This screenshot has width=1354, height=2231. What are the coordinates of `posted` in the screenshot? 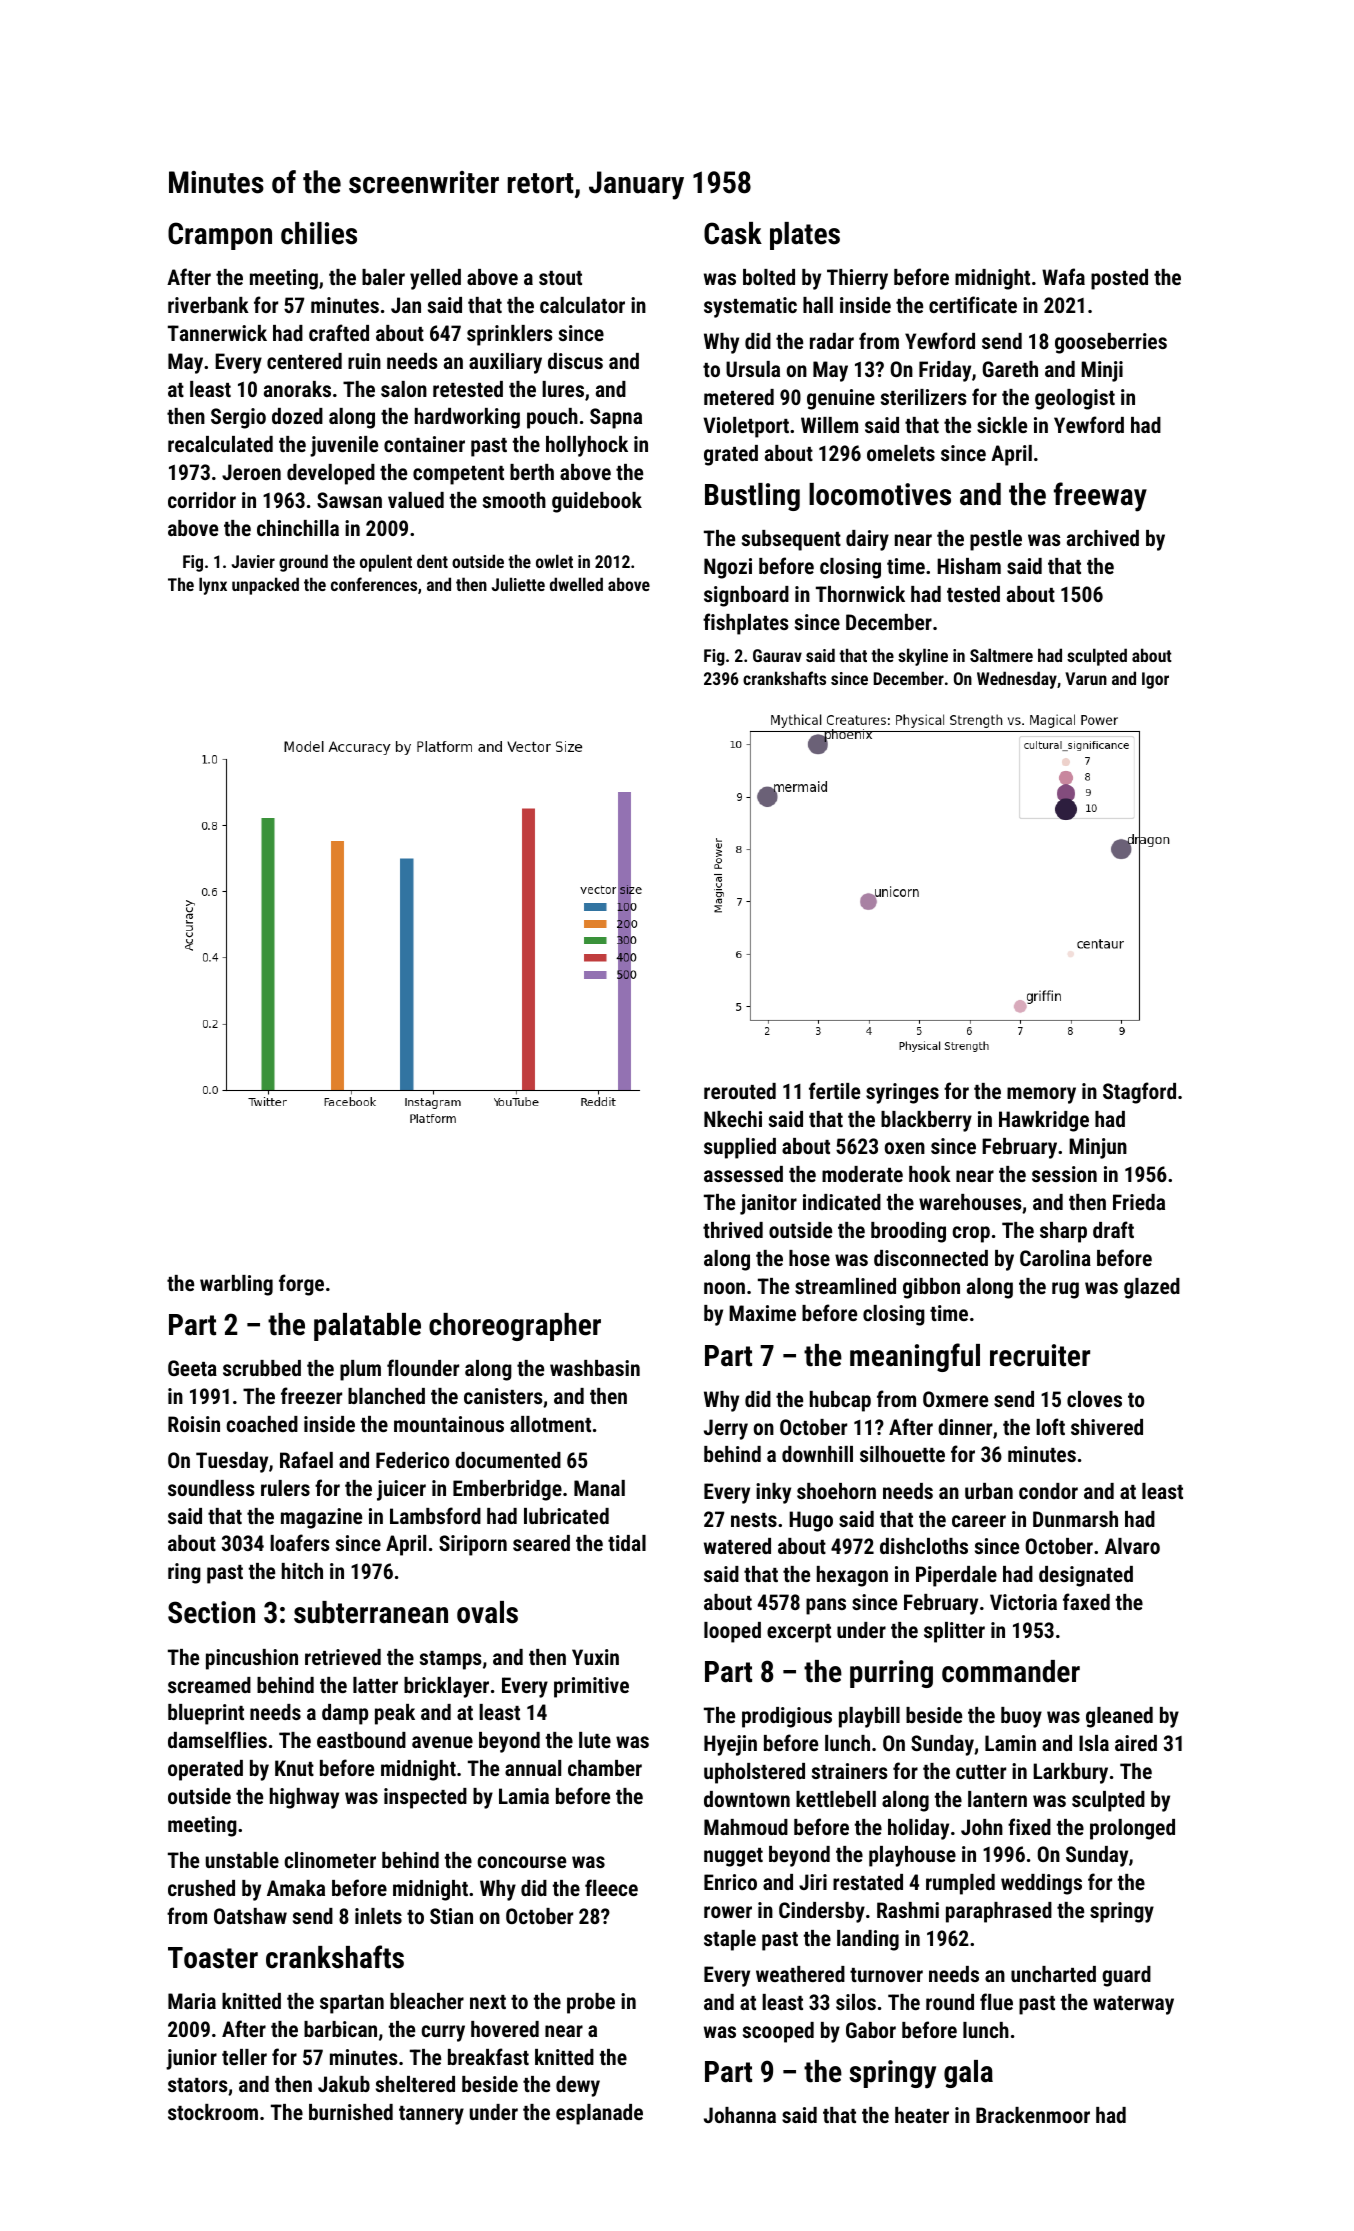 It's located at (1119, 279).
